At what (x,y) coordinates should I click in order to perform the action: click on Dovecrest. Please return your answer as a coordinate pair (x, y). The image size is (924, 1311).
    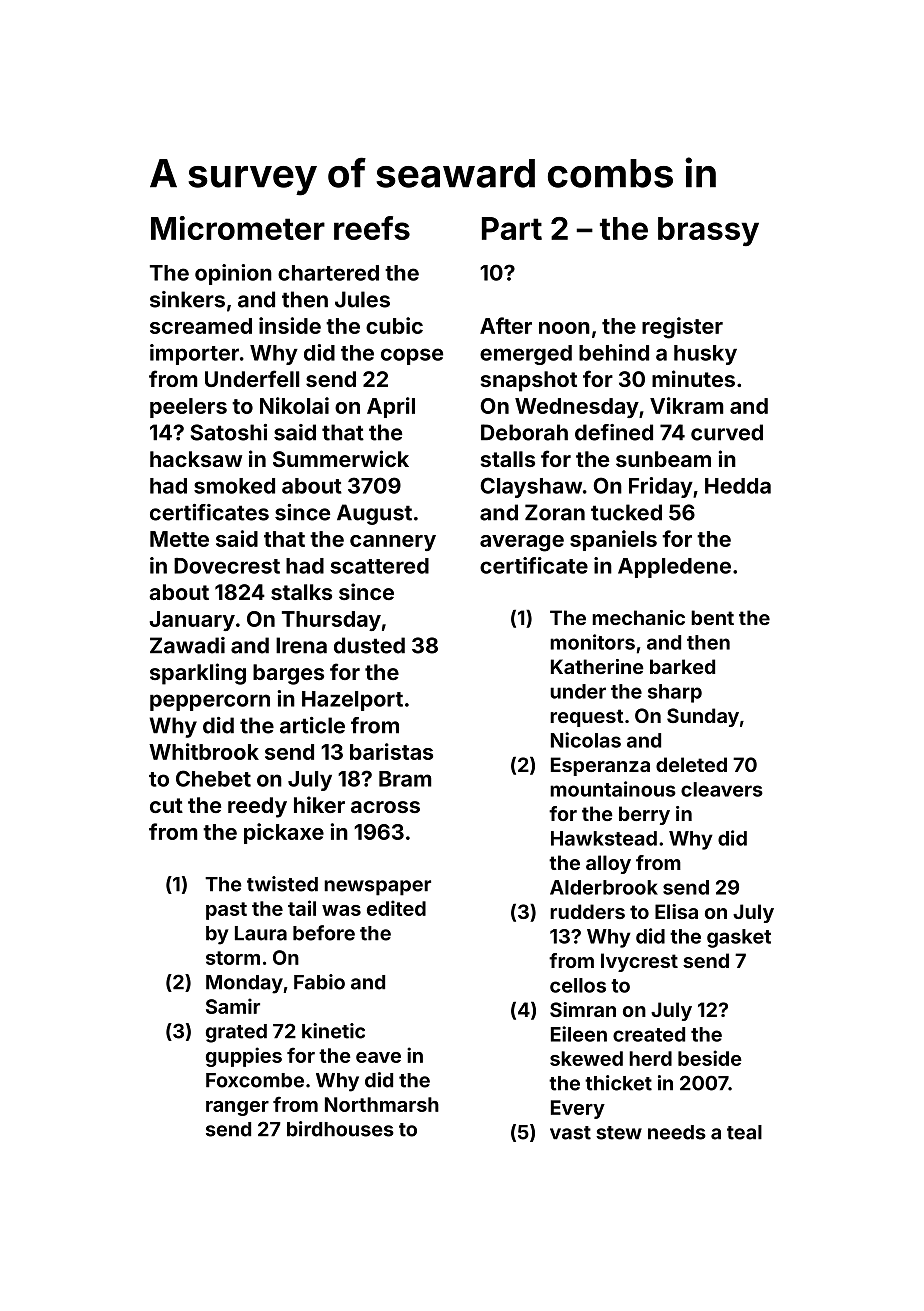
    Looking at the image, I should click on (227, 566).
